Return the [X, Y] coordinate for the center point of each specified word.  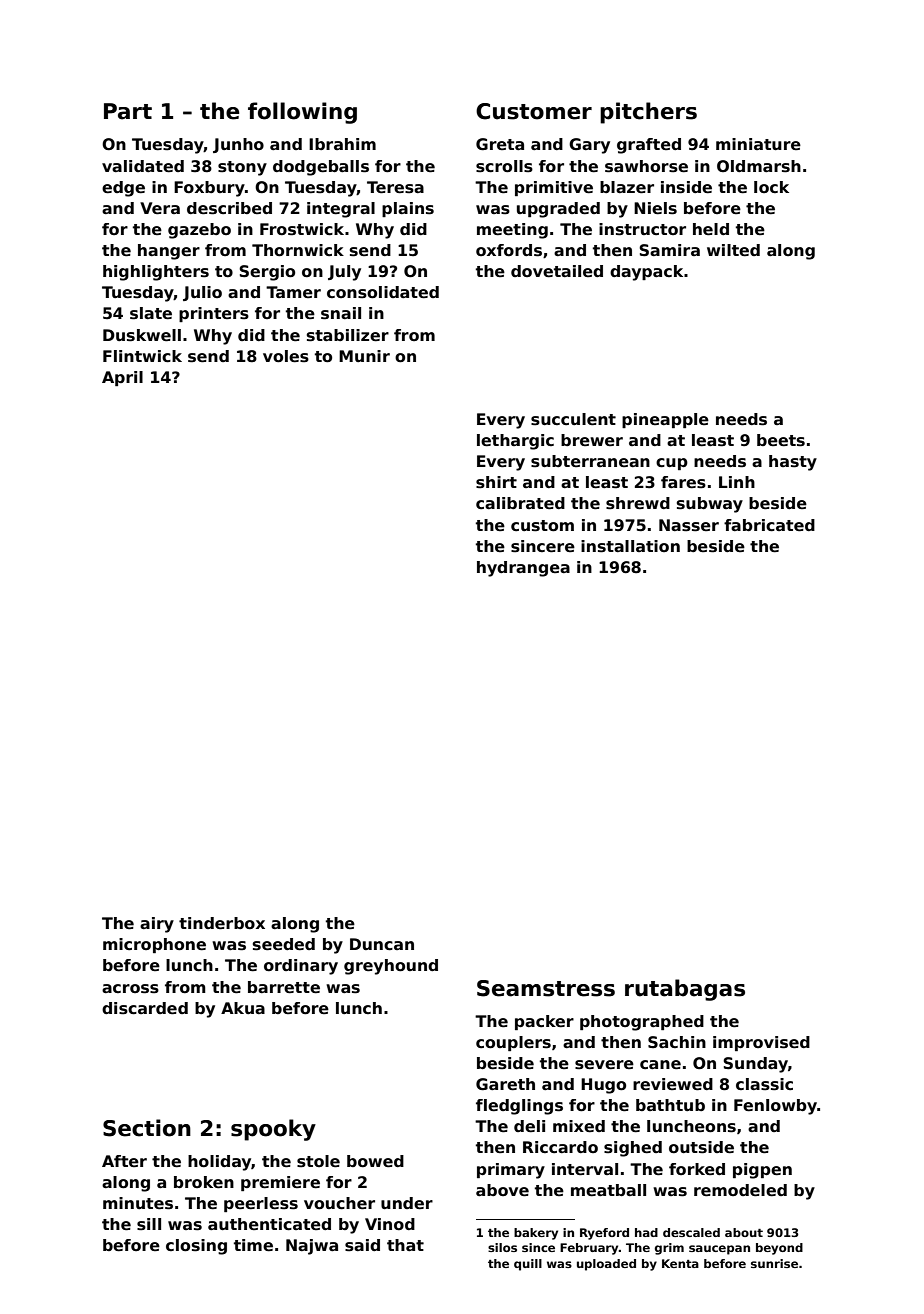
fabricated [769, 525]
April [122, 378]
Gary [589, 146]
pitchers [648, 113]
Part [128, 111]
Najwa [312, 1247]
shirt [496, 482]
